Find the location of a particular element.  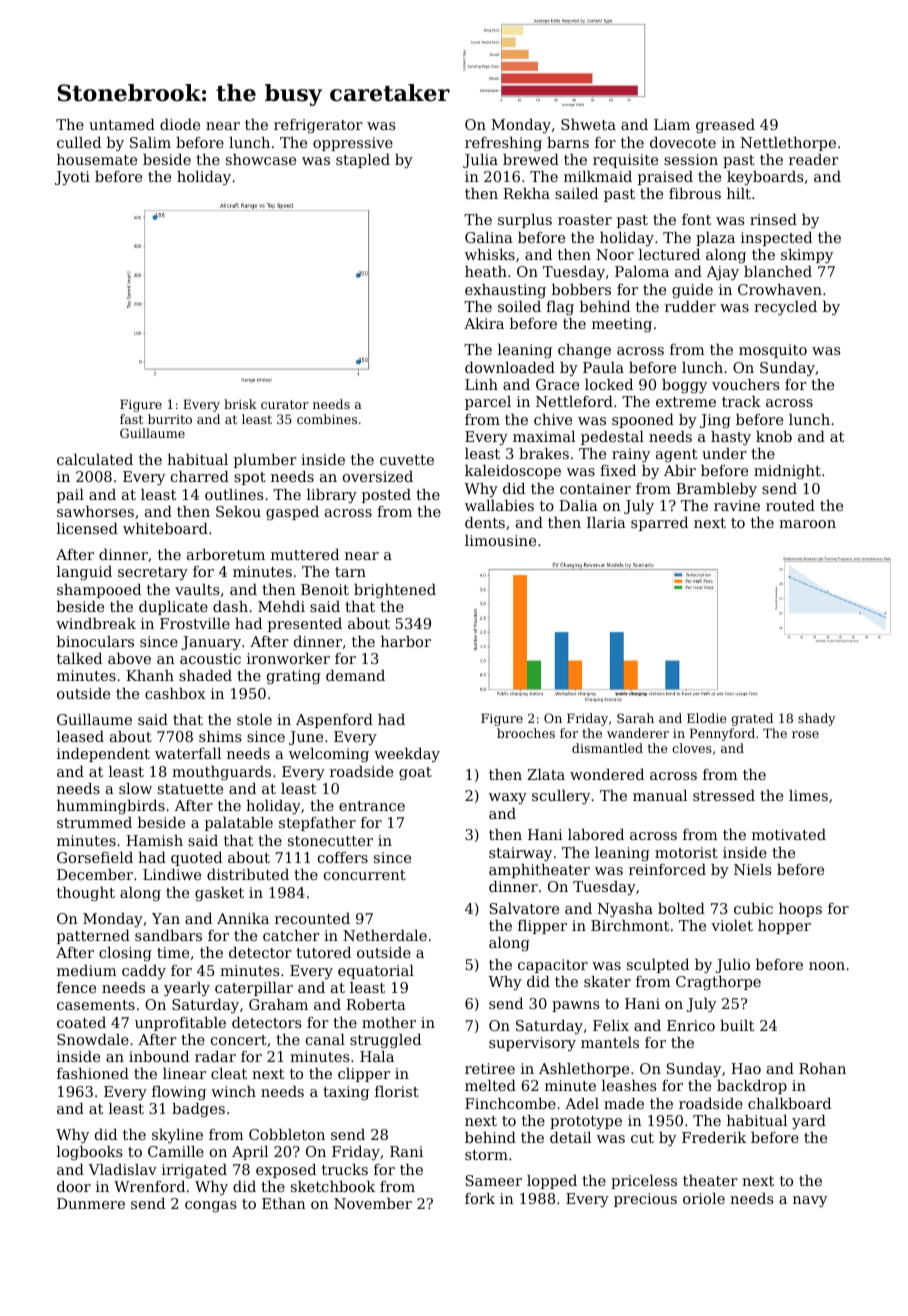

fibrous is located at coordinates (695, 193).
